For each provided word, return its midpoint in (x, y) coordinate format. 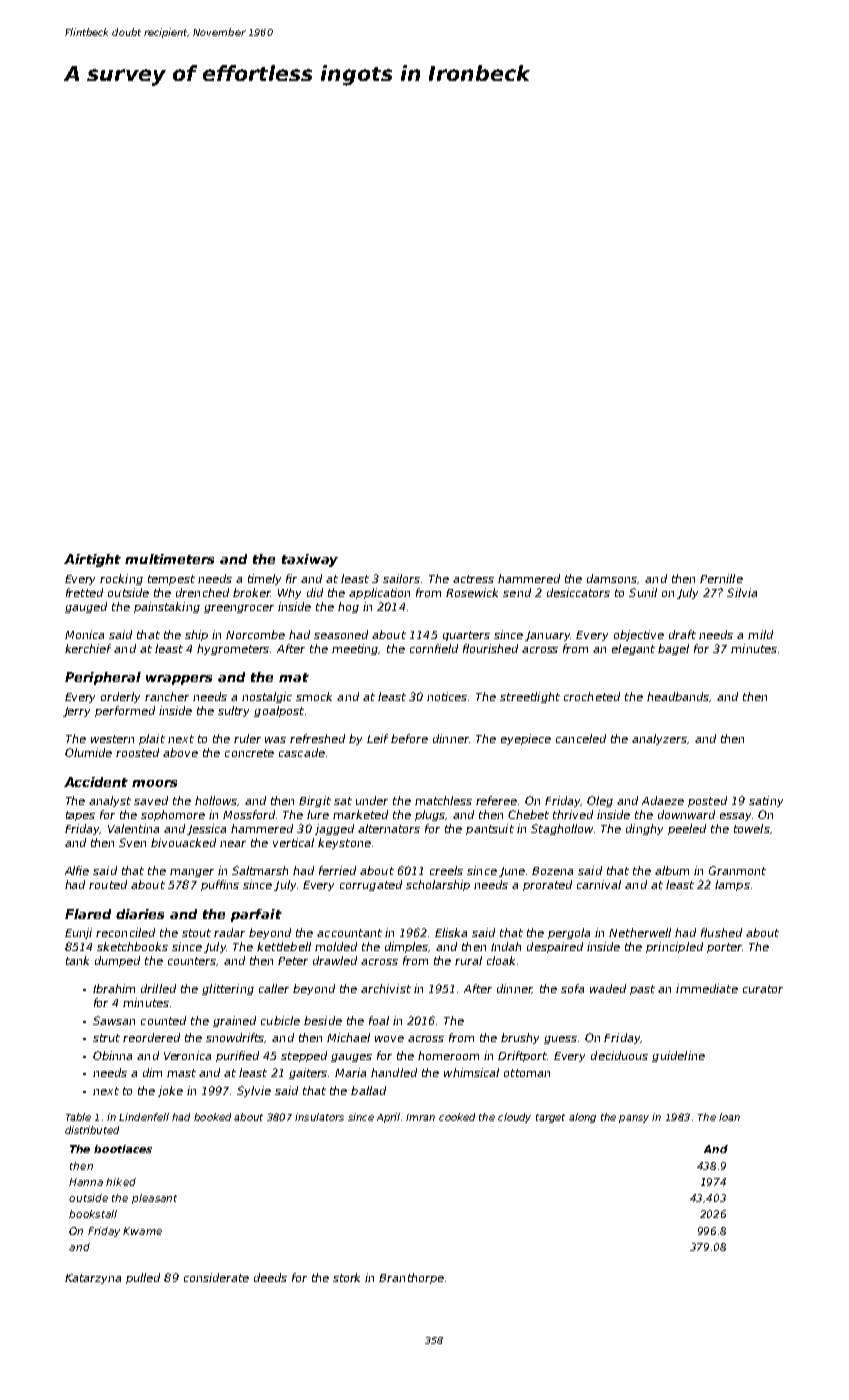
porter (724, 948)
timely (264, 579)
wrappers (179, 680)
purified (237, 1056)
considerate (216, 1277)
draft (682, 634)
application (379, 593)
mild (760, 634)
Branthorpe (411, 1278)
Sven (132, 842)
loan (729, 1117)
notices (448, 696)
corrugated (371, 885)
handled (394, 1072)
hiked (121, 1182)
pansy (634, 1119)
